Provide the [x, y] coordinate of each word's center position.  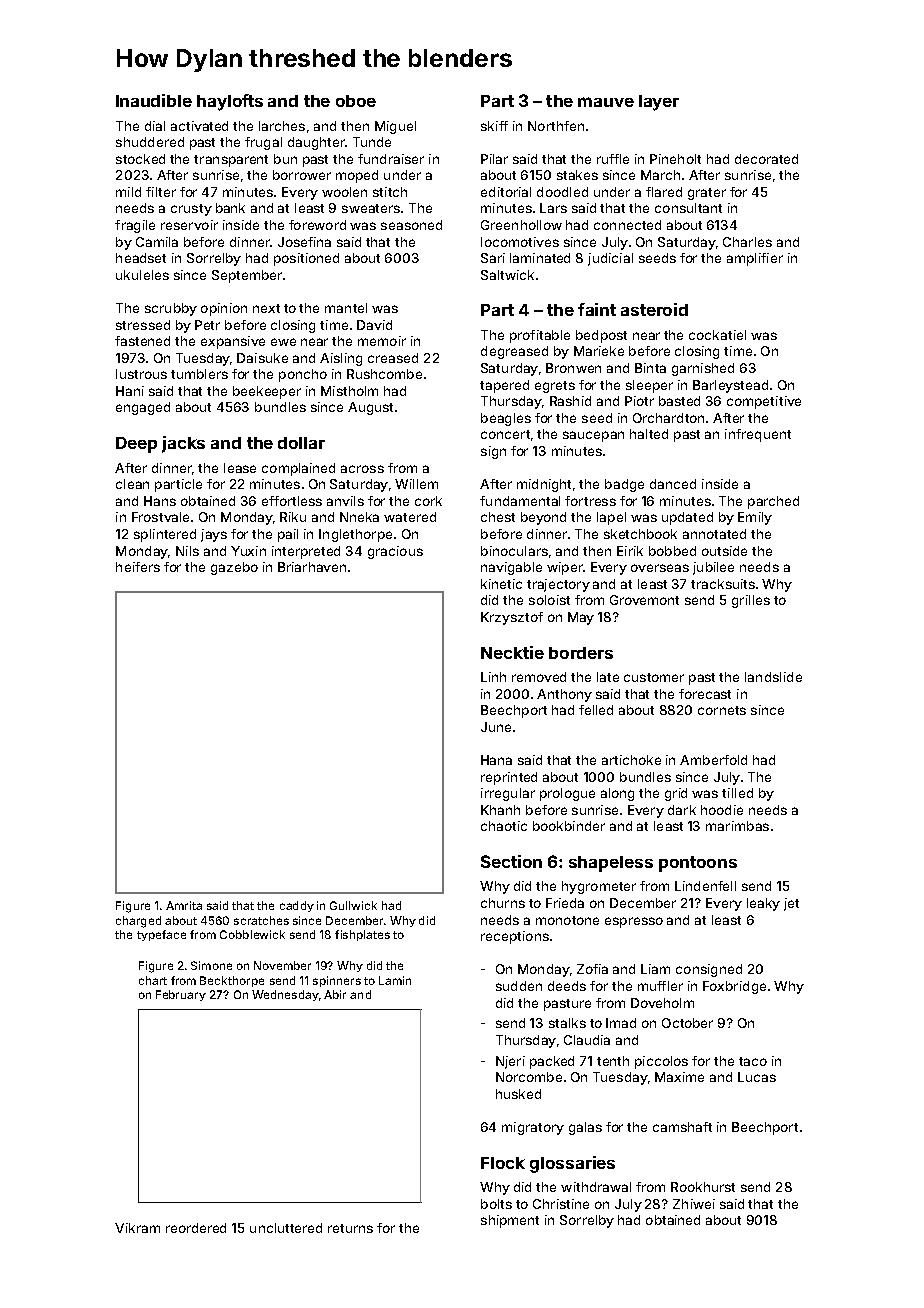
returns [350, 1228]
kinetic [501, 584]
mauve [606, 102]
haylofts [230, 102]
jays [214, 535]
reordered [196, 1228]
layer [659, 103]
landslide [773, 677]
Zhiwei [694, 1204]
